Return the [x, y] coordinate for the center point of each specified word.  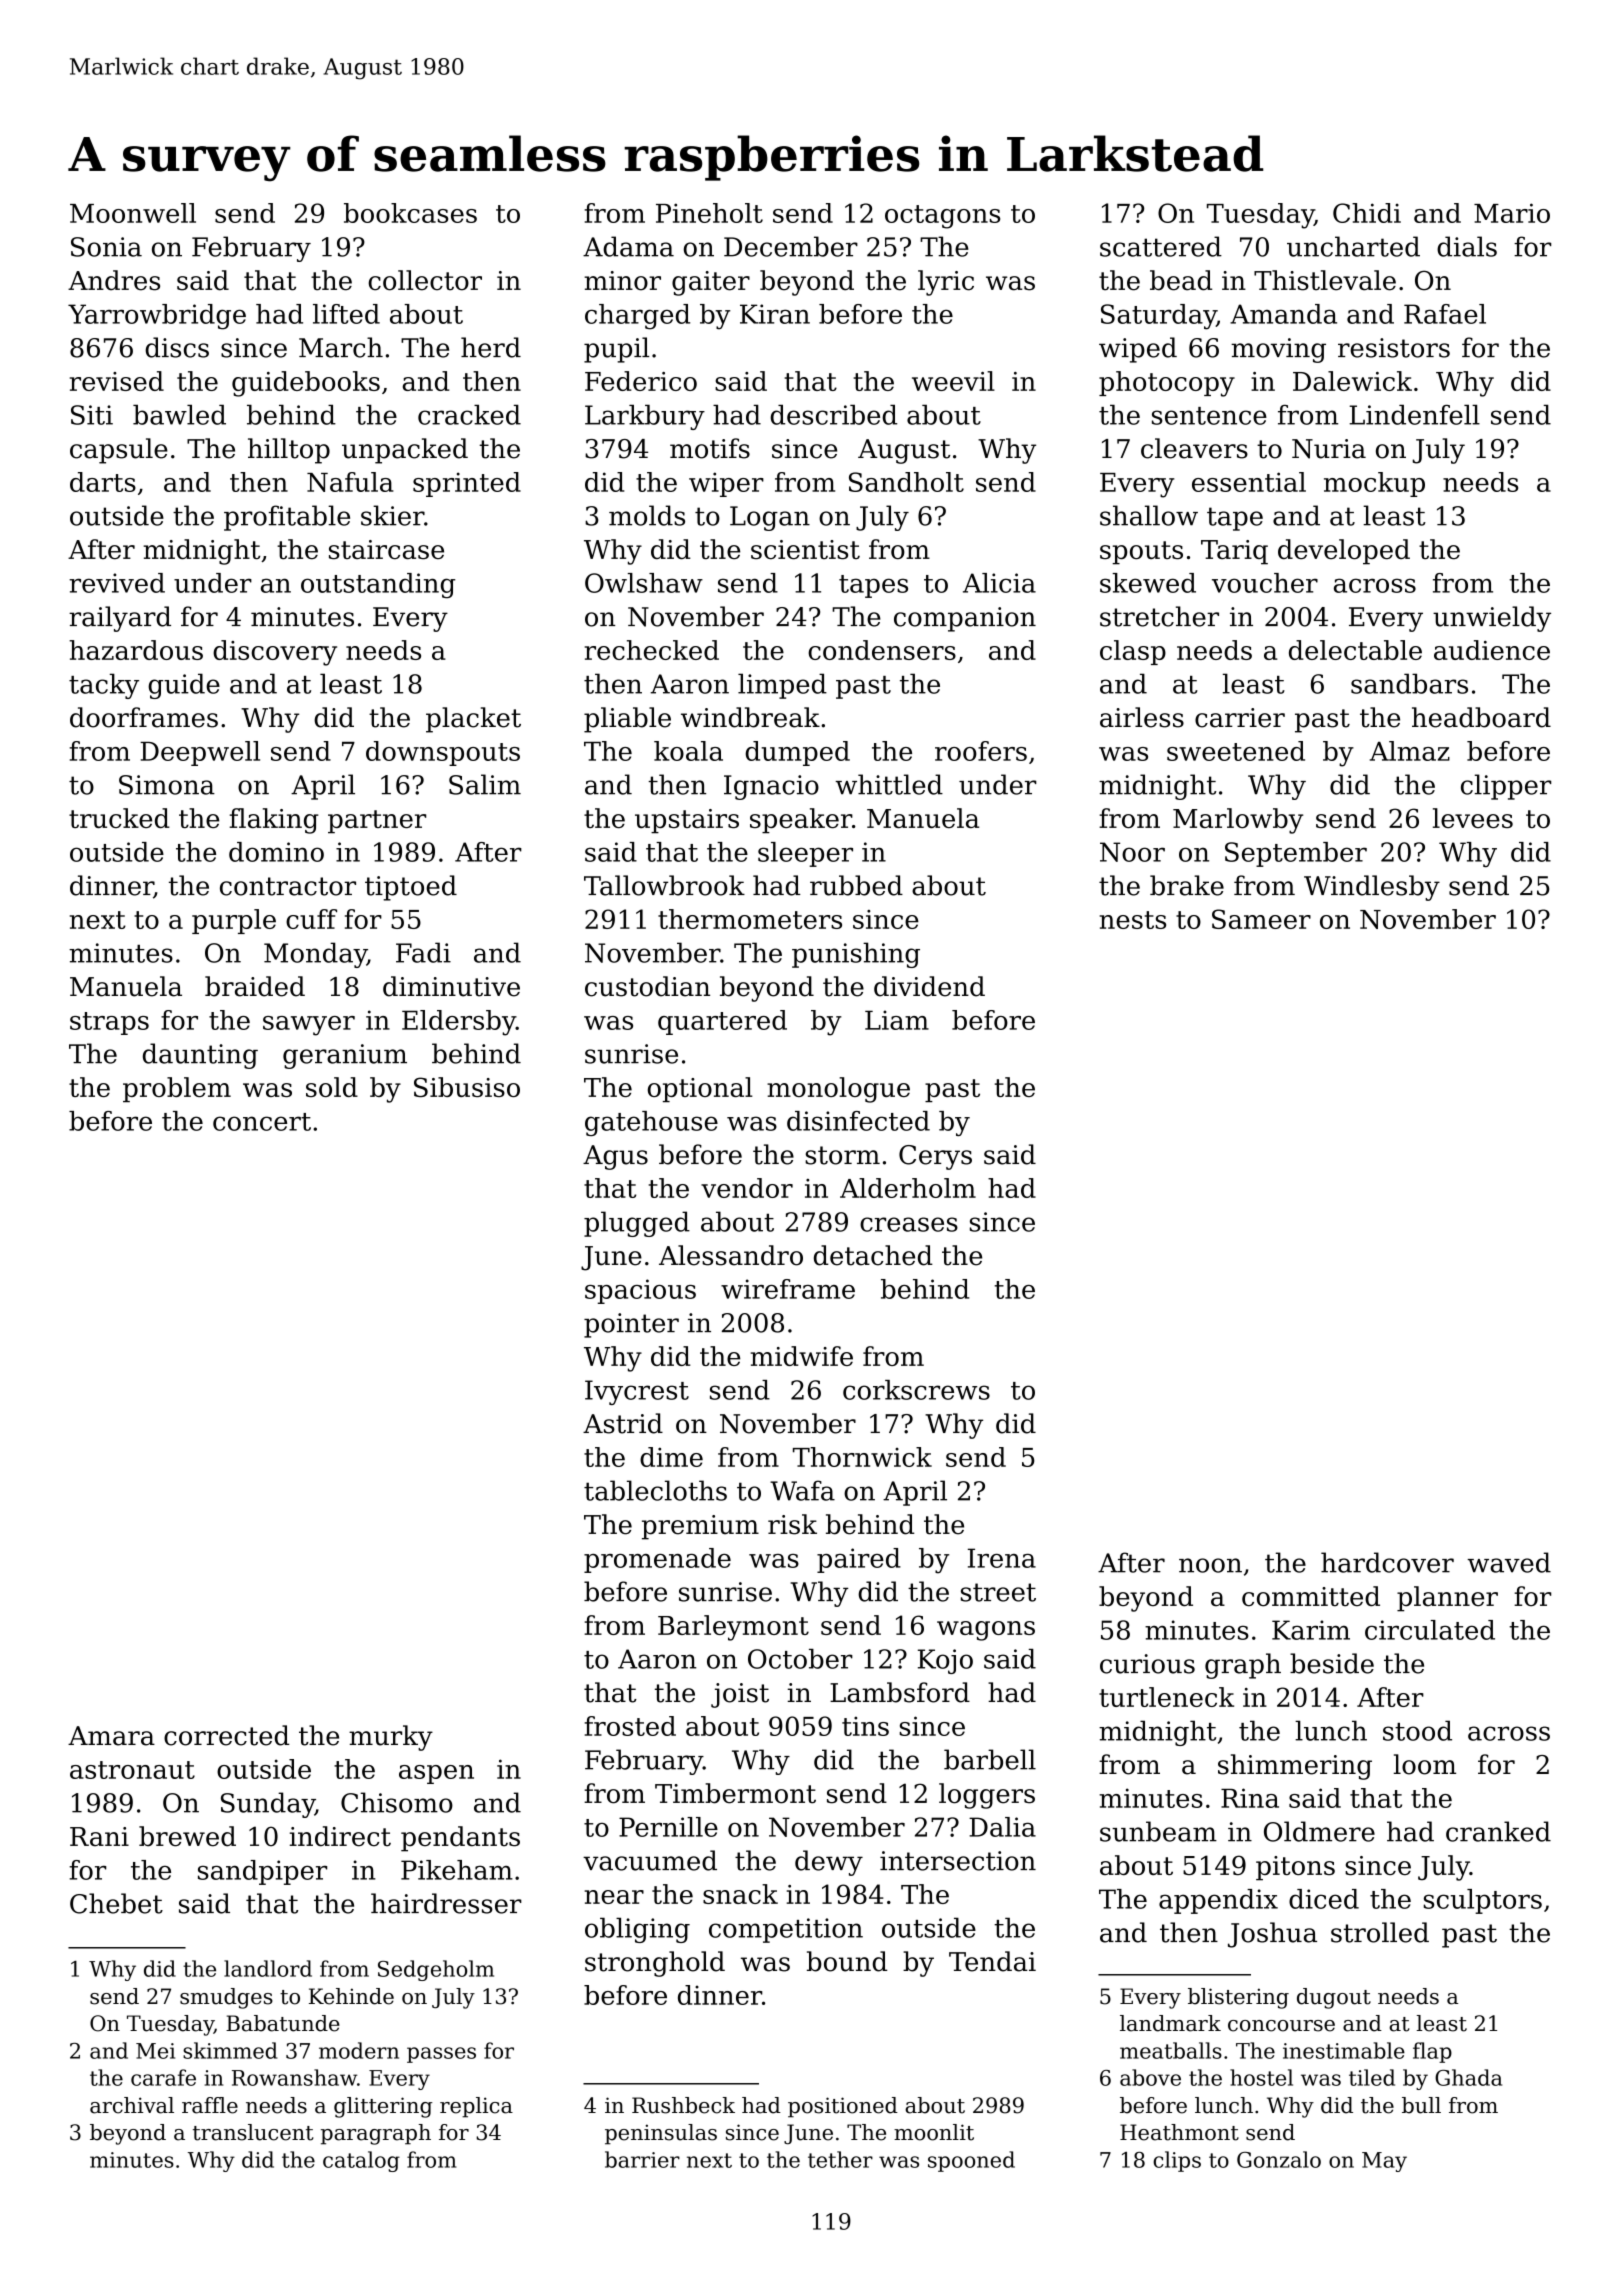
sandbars [1409, 683]
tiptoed [411, 888]
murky [391, 1738]
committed [1311, 1596]
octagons [942, 217]
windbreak [750, 717]
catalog [361, 2161]
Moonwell [133, 213]
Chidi [1367, 213]
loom [1425, 1764]
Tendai [992, 1961]
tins [865, 1726]
